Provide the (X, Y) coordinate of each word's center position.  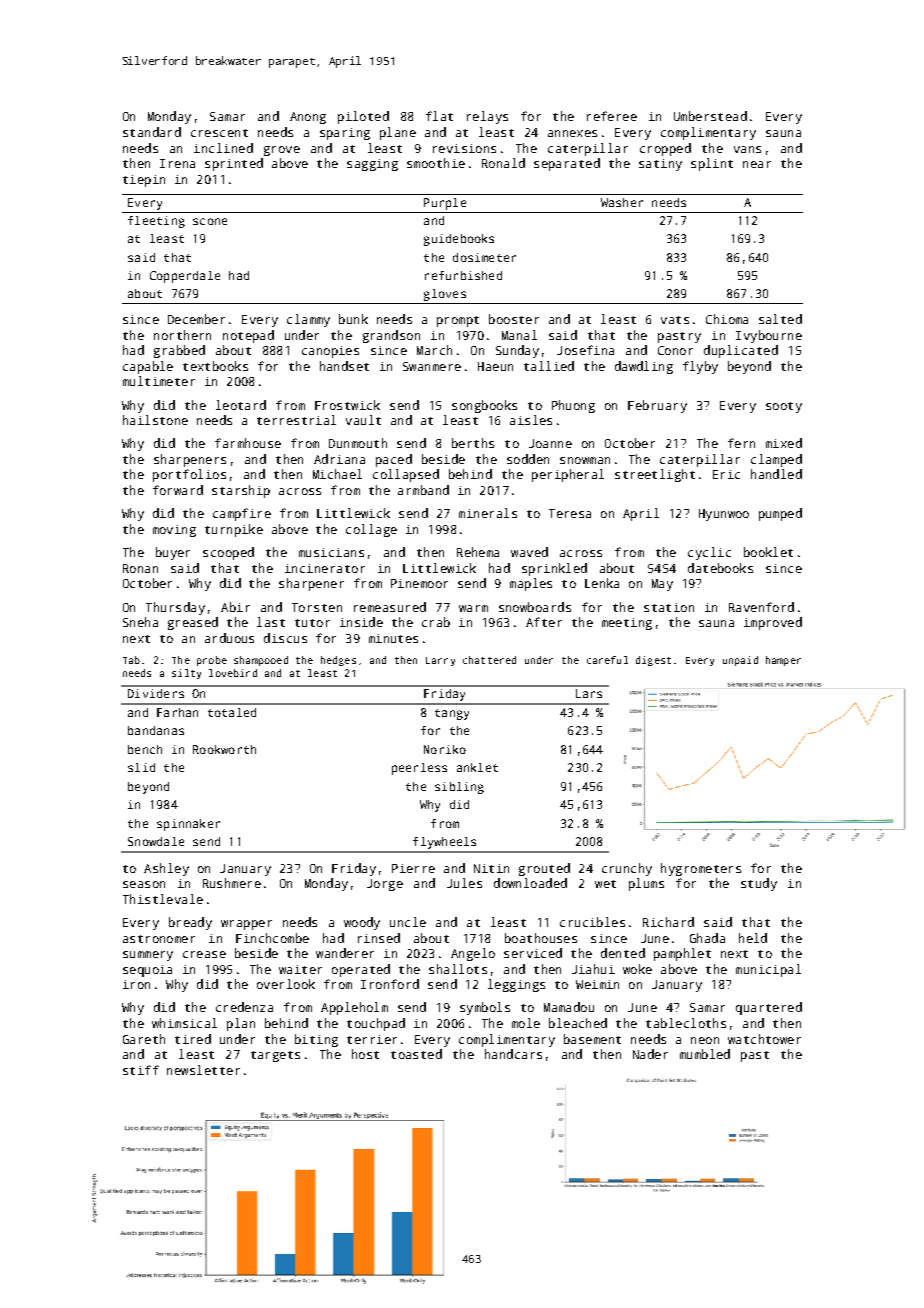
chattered (489, 660)
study (759, 884)
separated (567, 164)
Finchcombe (272, 938)
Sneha (140, 622)
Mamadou (569, 1007)
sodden (528, 459)
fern (741, 443)
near (757, 164)
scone (210, 221)
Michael (337, 474)
